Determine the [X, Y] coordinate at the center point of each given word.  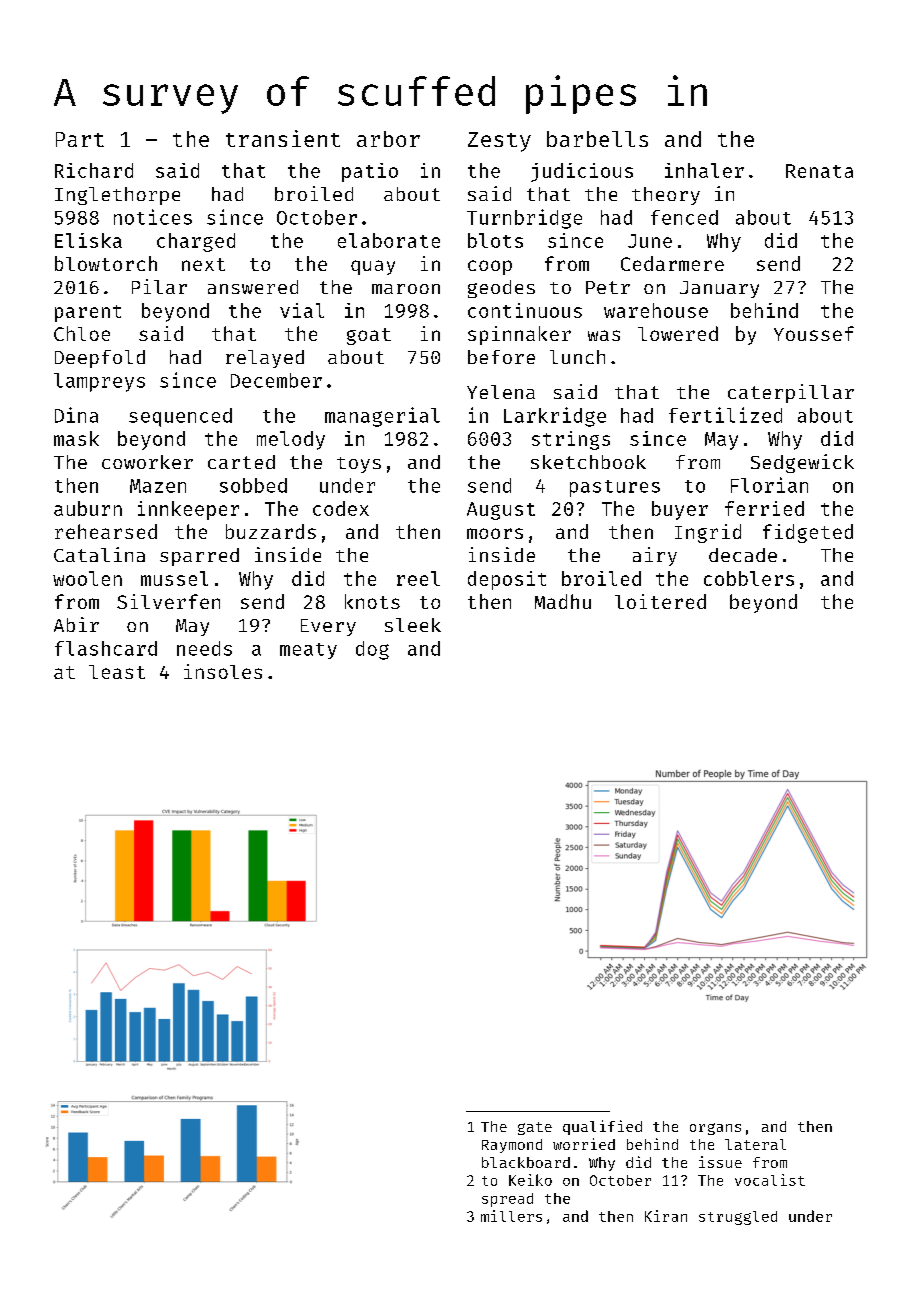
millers [511, 1216]
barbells [597, 139]
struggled [738, 1218]
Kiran [666, 1216]
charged [196, 242]
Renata [819, 171]
